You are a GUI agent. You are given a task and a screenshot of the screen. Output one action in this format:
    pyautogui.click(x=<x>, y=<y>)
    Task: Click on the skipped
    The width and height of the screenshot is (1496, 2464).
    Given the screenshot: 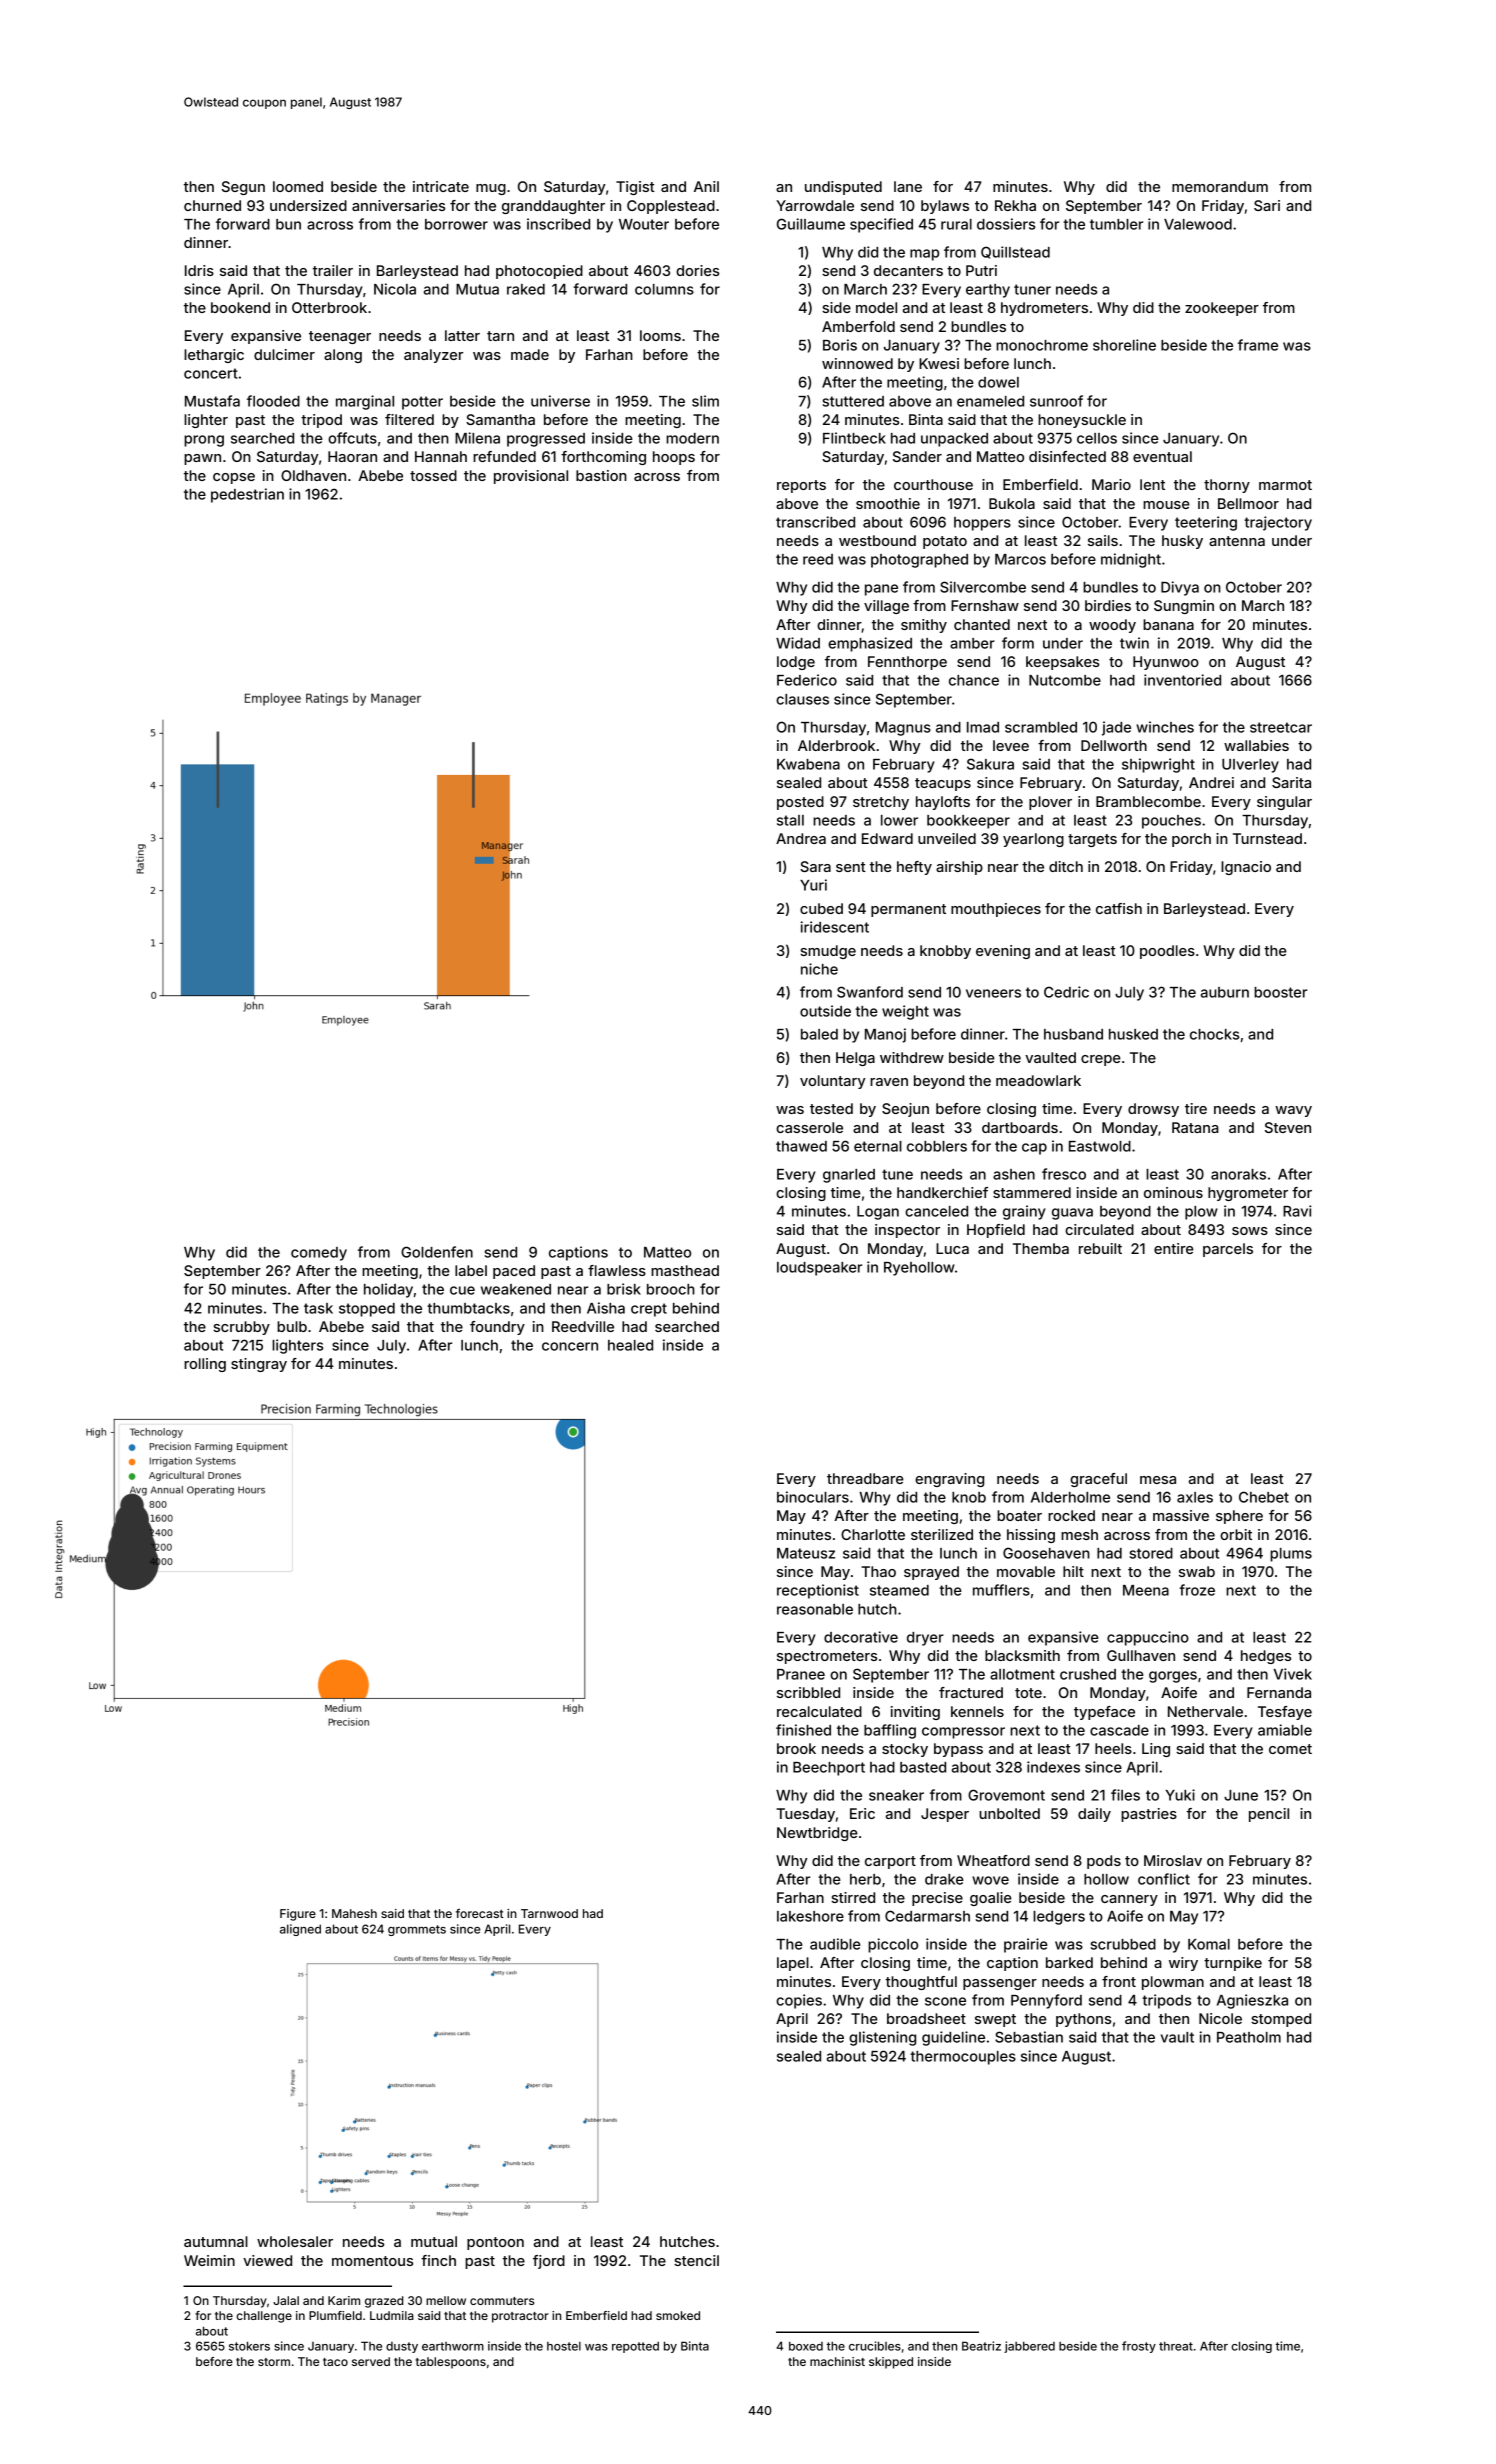 What is the action you would take?
    pyautogui.click(x=891, y=2363)
